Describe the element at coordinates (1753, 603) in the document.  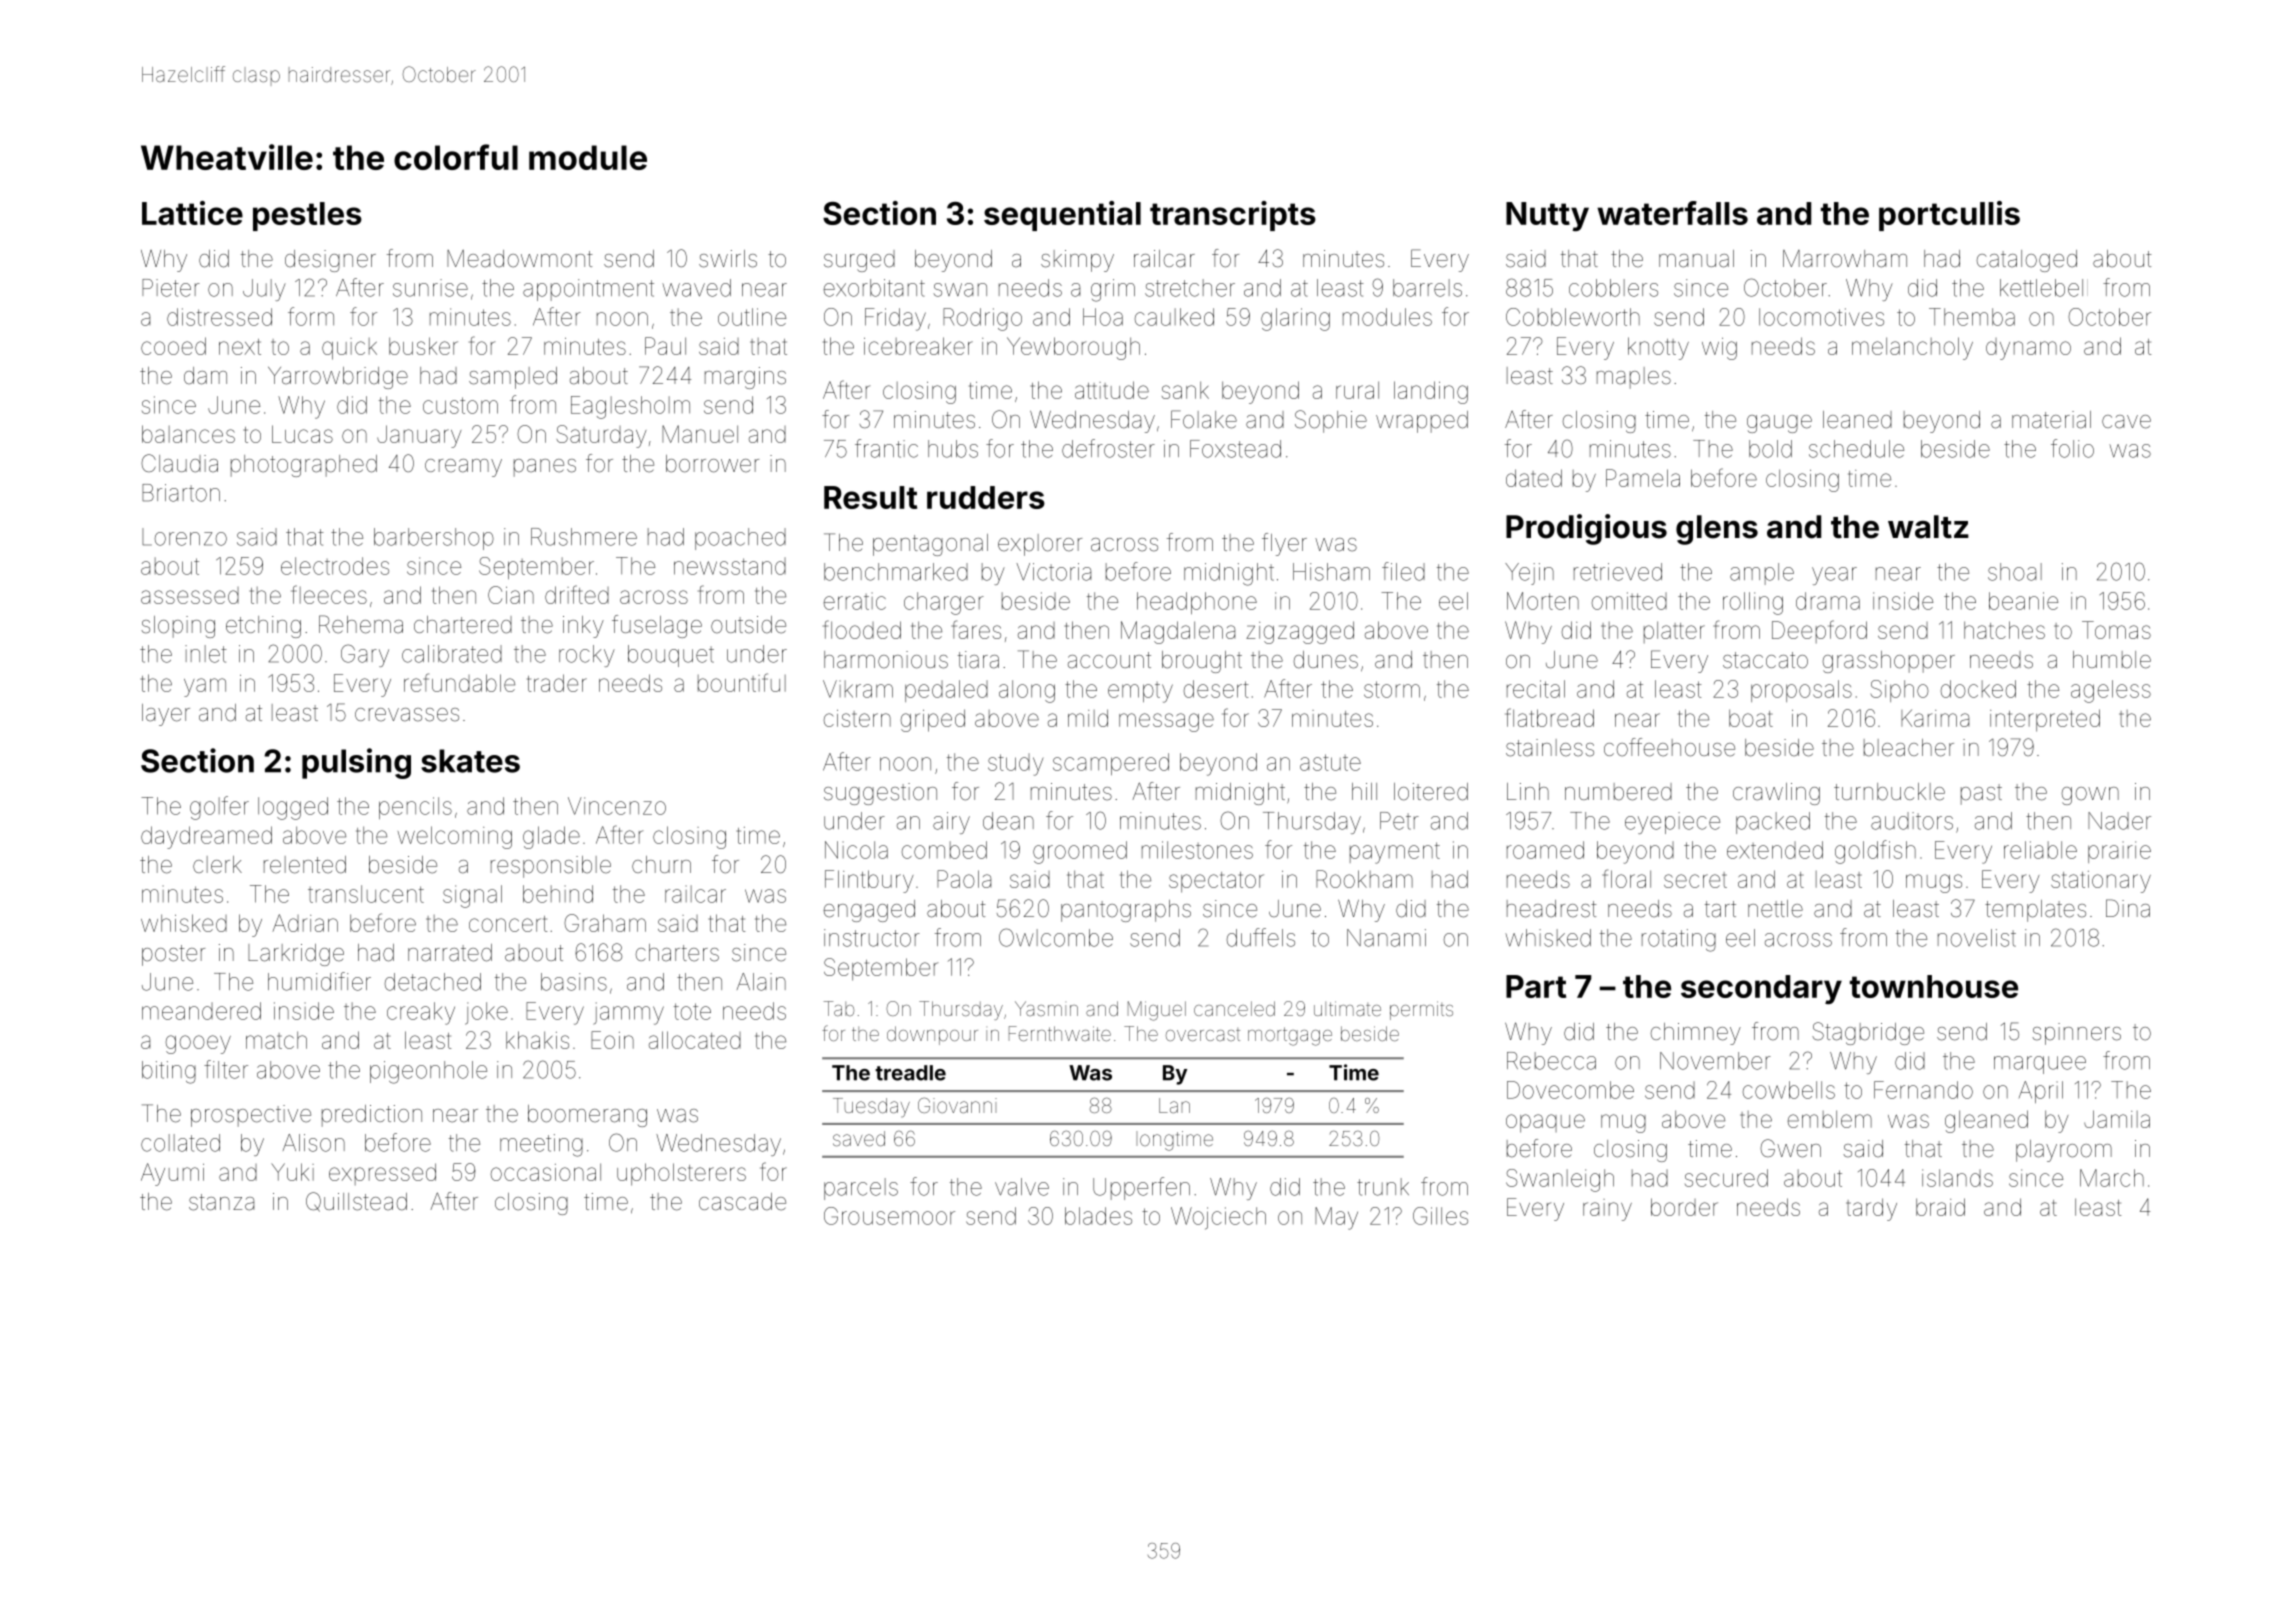
I see `rolling` at that location.
